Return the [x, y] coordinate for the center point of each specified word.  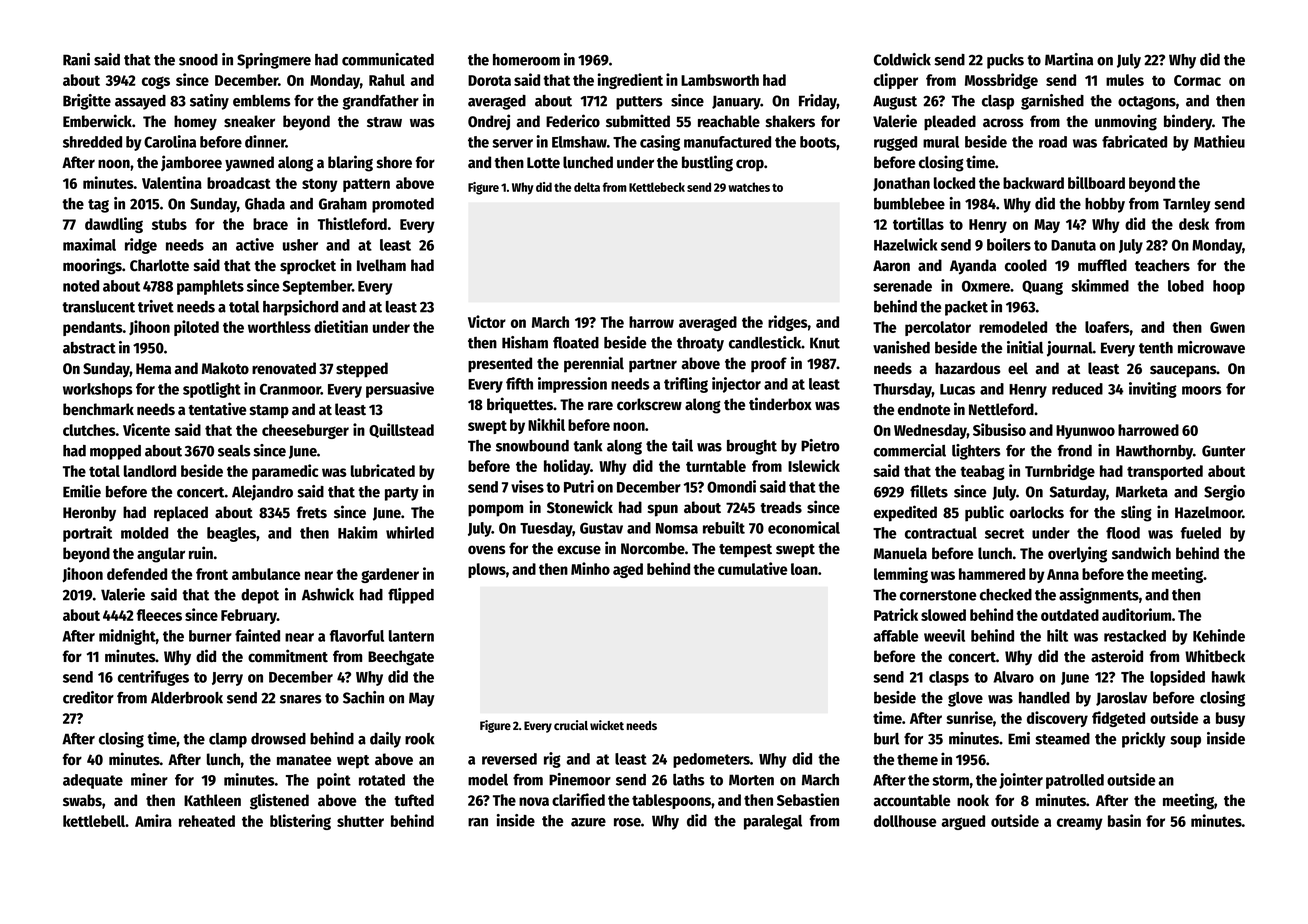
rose [627, 822]
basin [1124, 820]
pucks [1005, 61]
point [334, 781]
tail [682, 445]
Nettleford [1001, 409]
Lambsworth [720, 80]
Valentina [172, 182]
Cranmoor [290, 389]
